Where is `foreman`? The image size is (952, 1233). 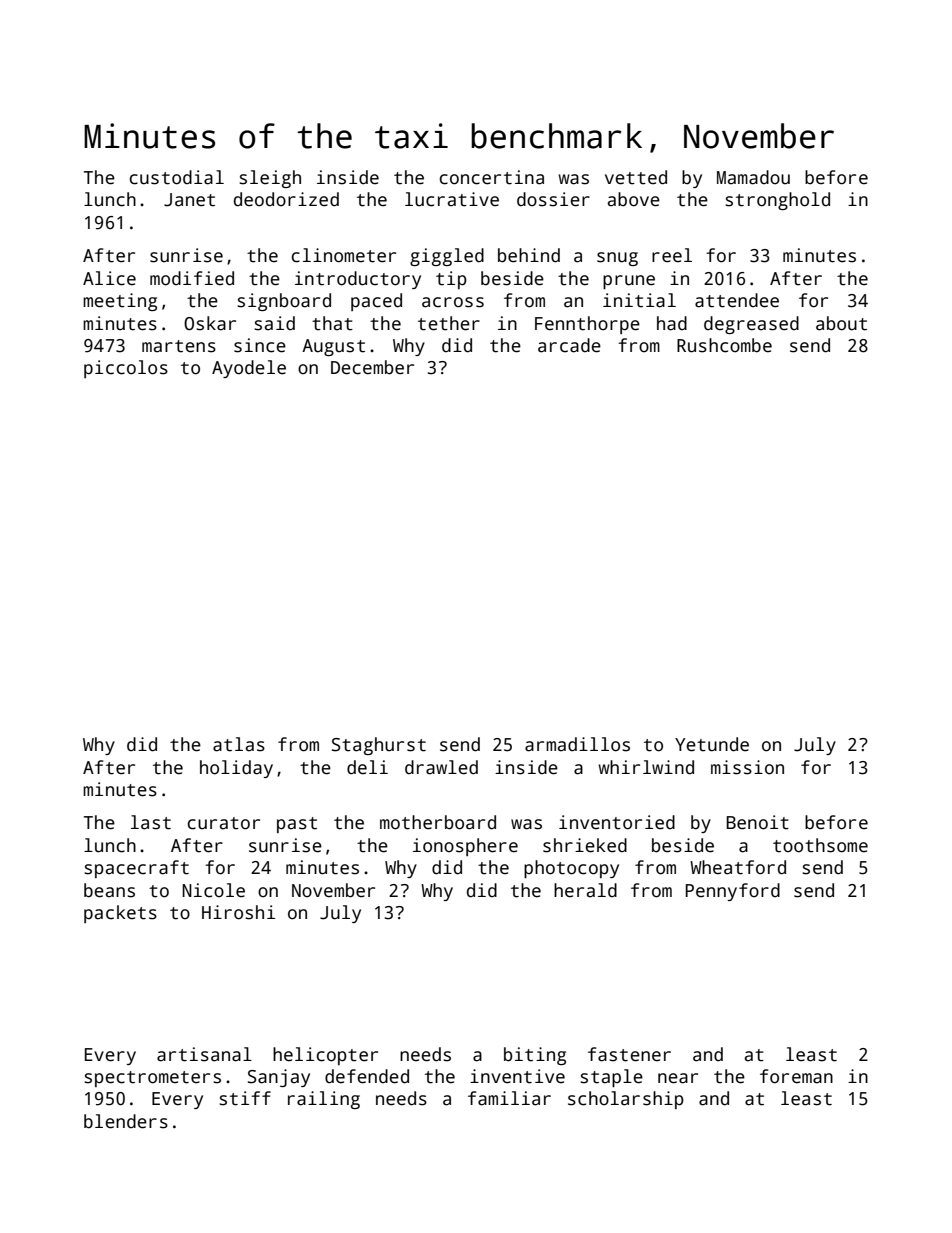 foreman is located at coordinates (796, 1076).
